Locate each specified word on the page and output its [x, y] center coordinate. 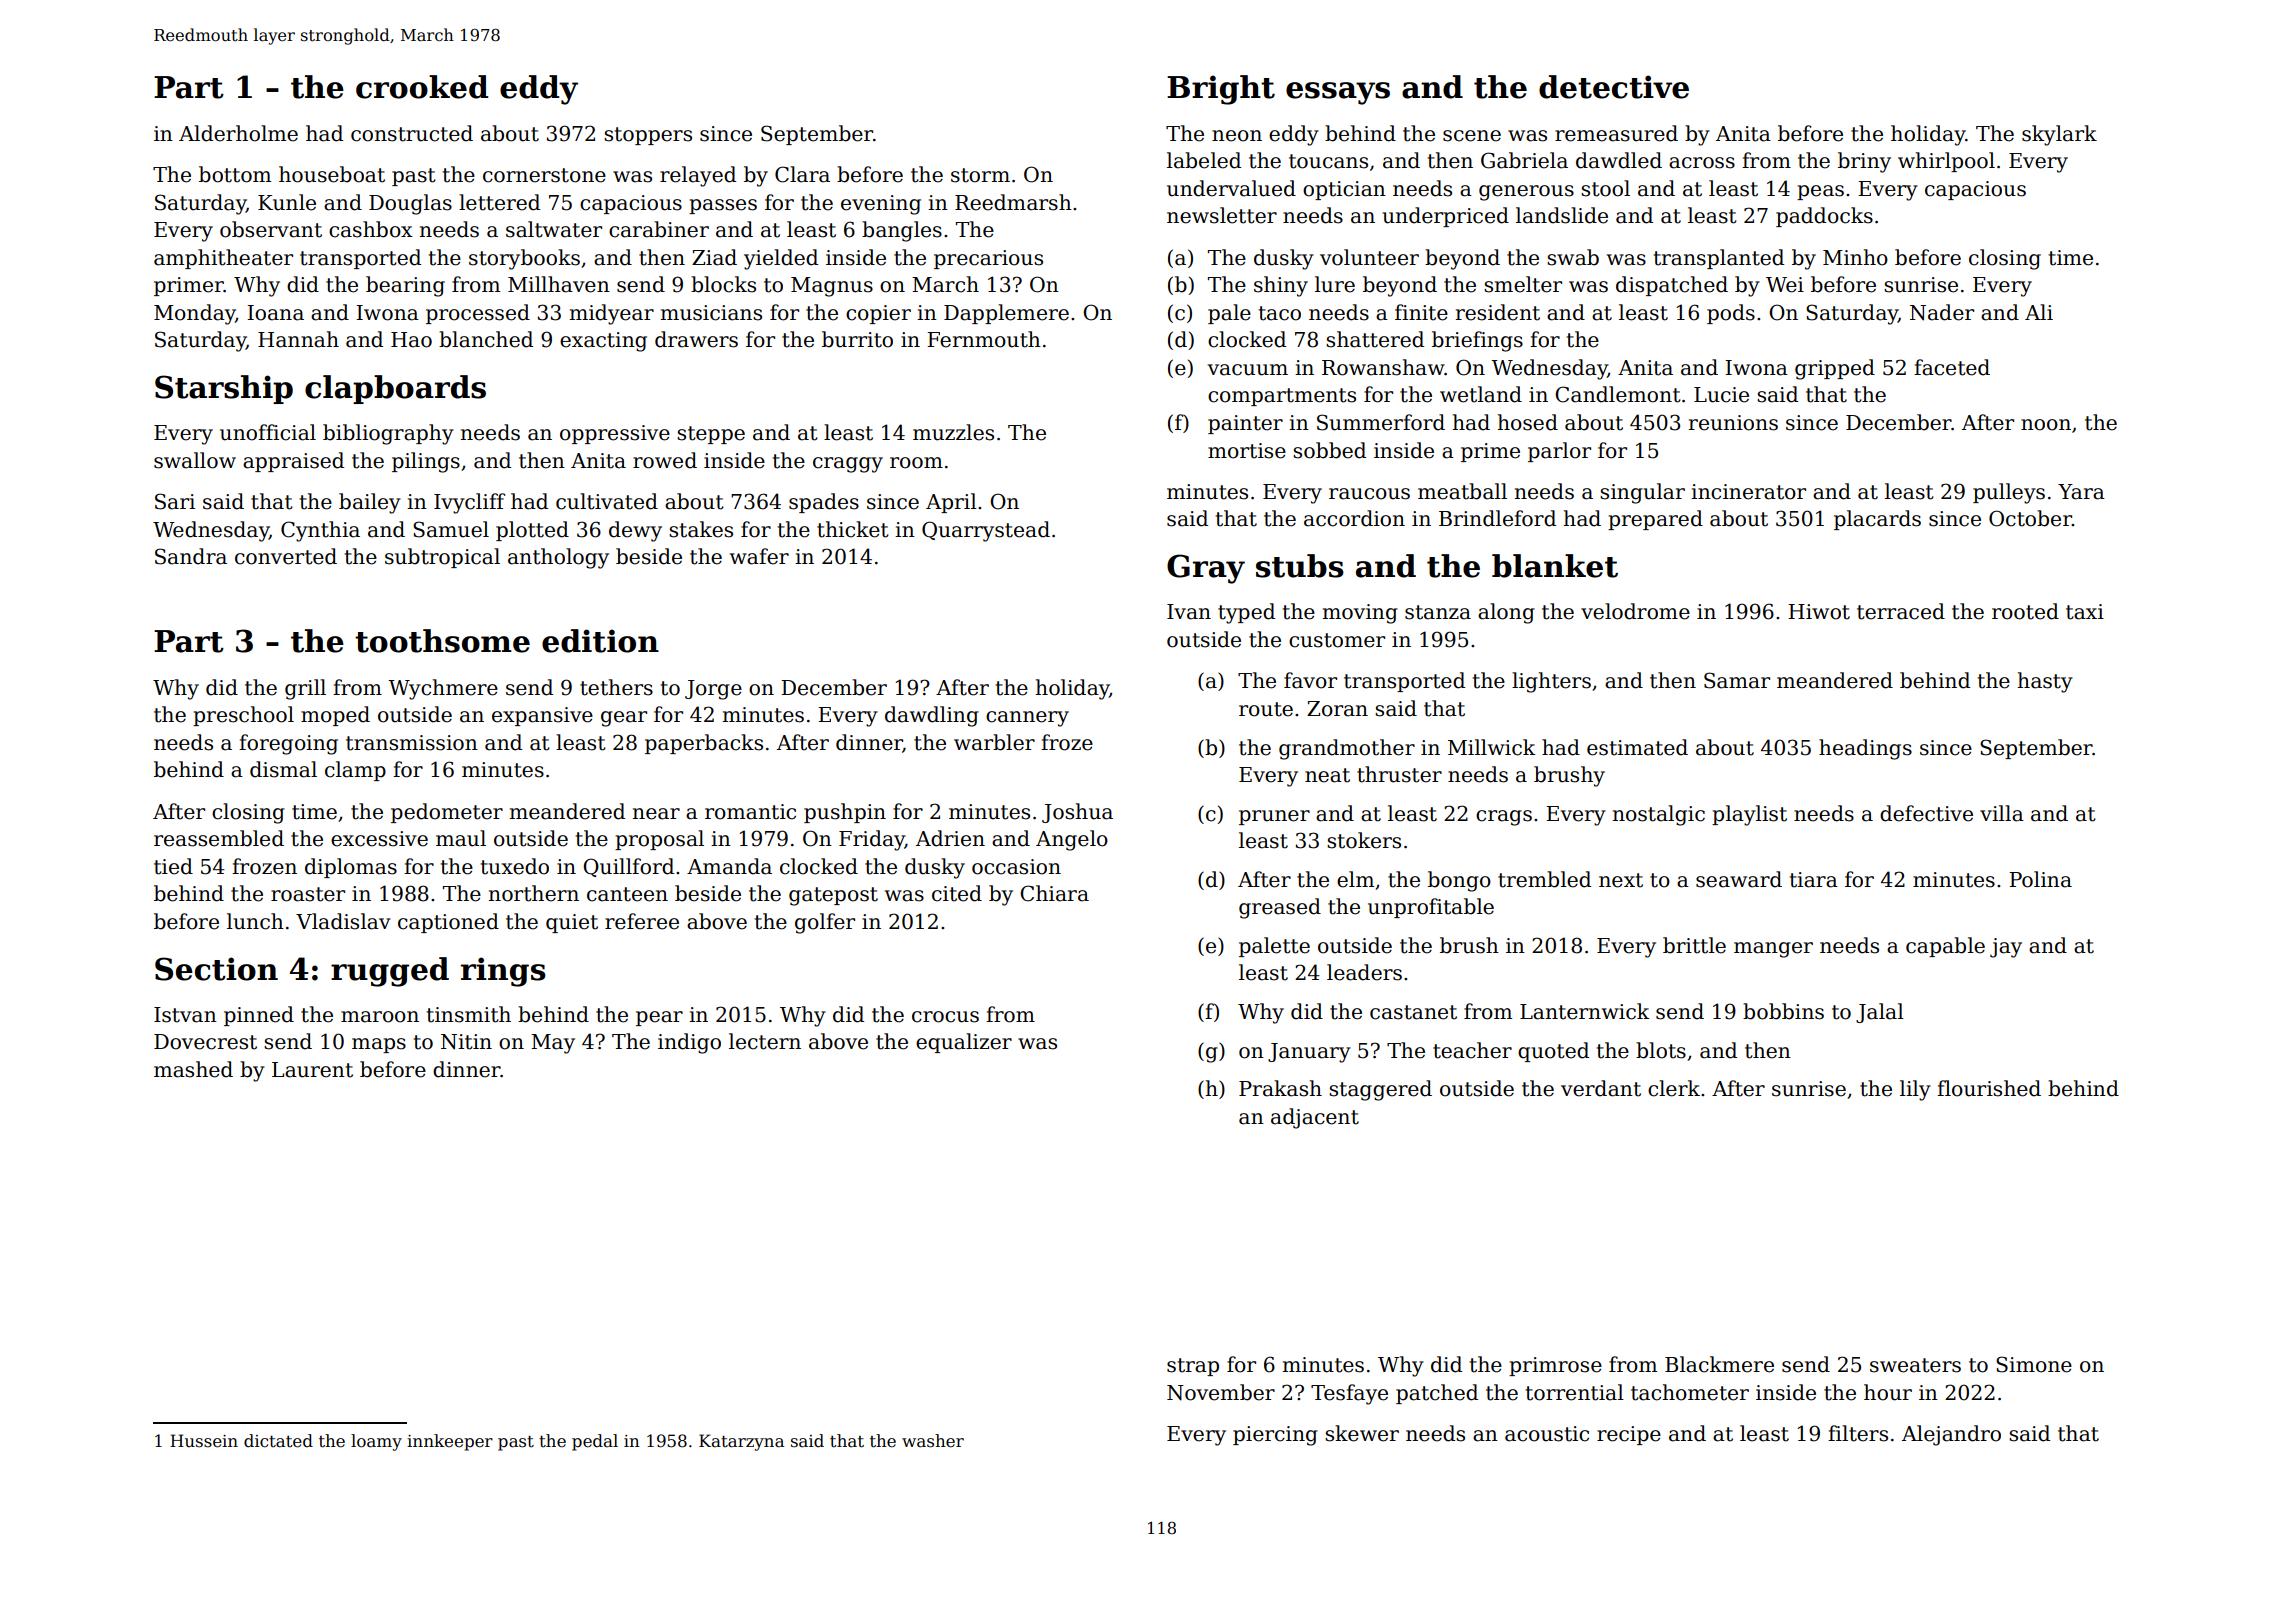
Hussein [204, 1441]
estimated [1637, 747]
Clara [802, 174]
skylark [2059, 135]
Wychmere [443, 689]
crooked [422, 87]
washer [933, 1441]
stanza [1438, 612]
